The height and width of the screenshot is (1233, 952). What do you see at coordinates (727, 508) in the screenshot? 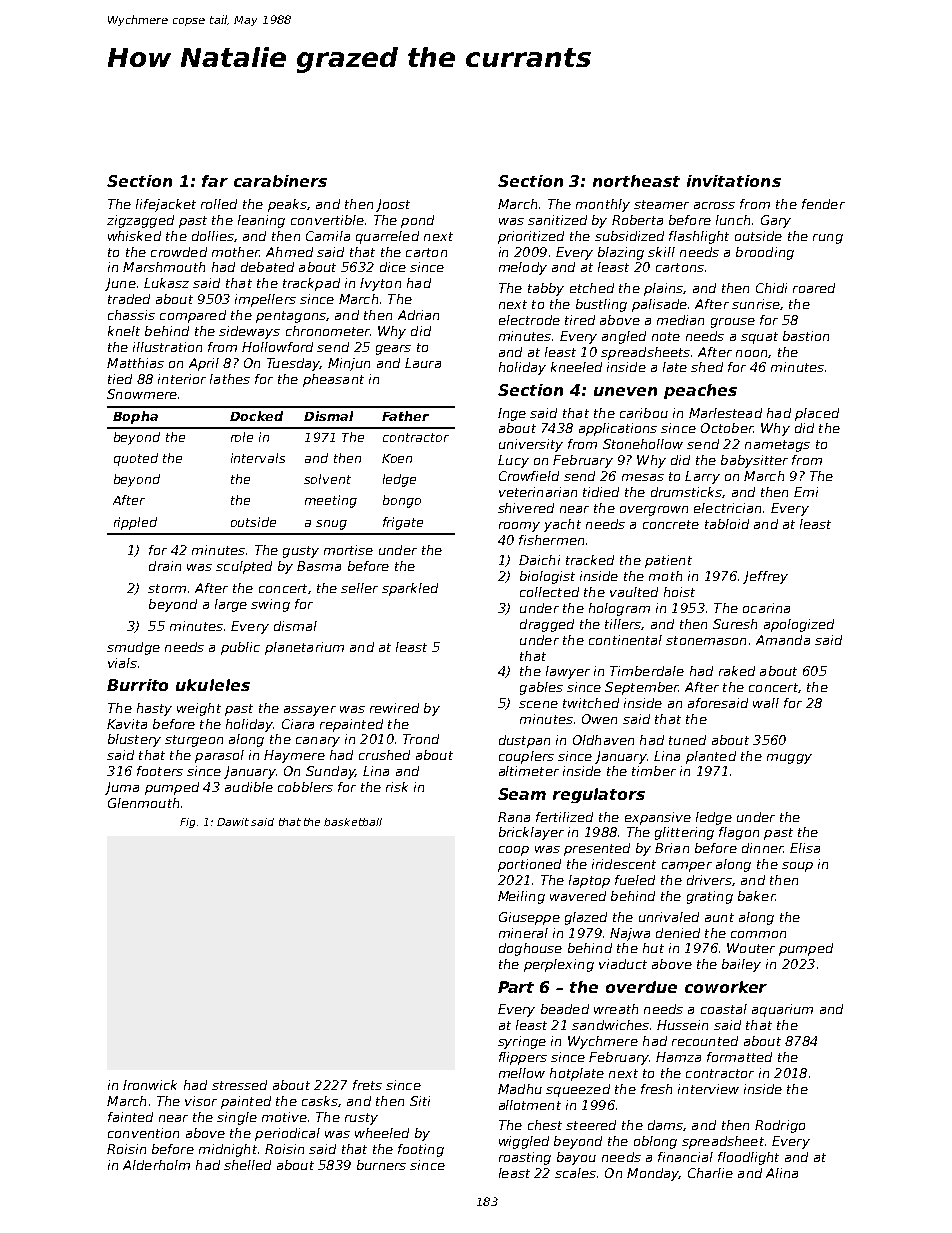
I see `electrician` at bounding box center [727, 508].
